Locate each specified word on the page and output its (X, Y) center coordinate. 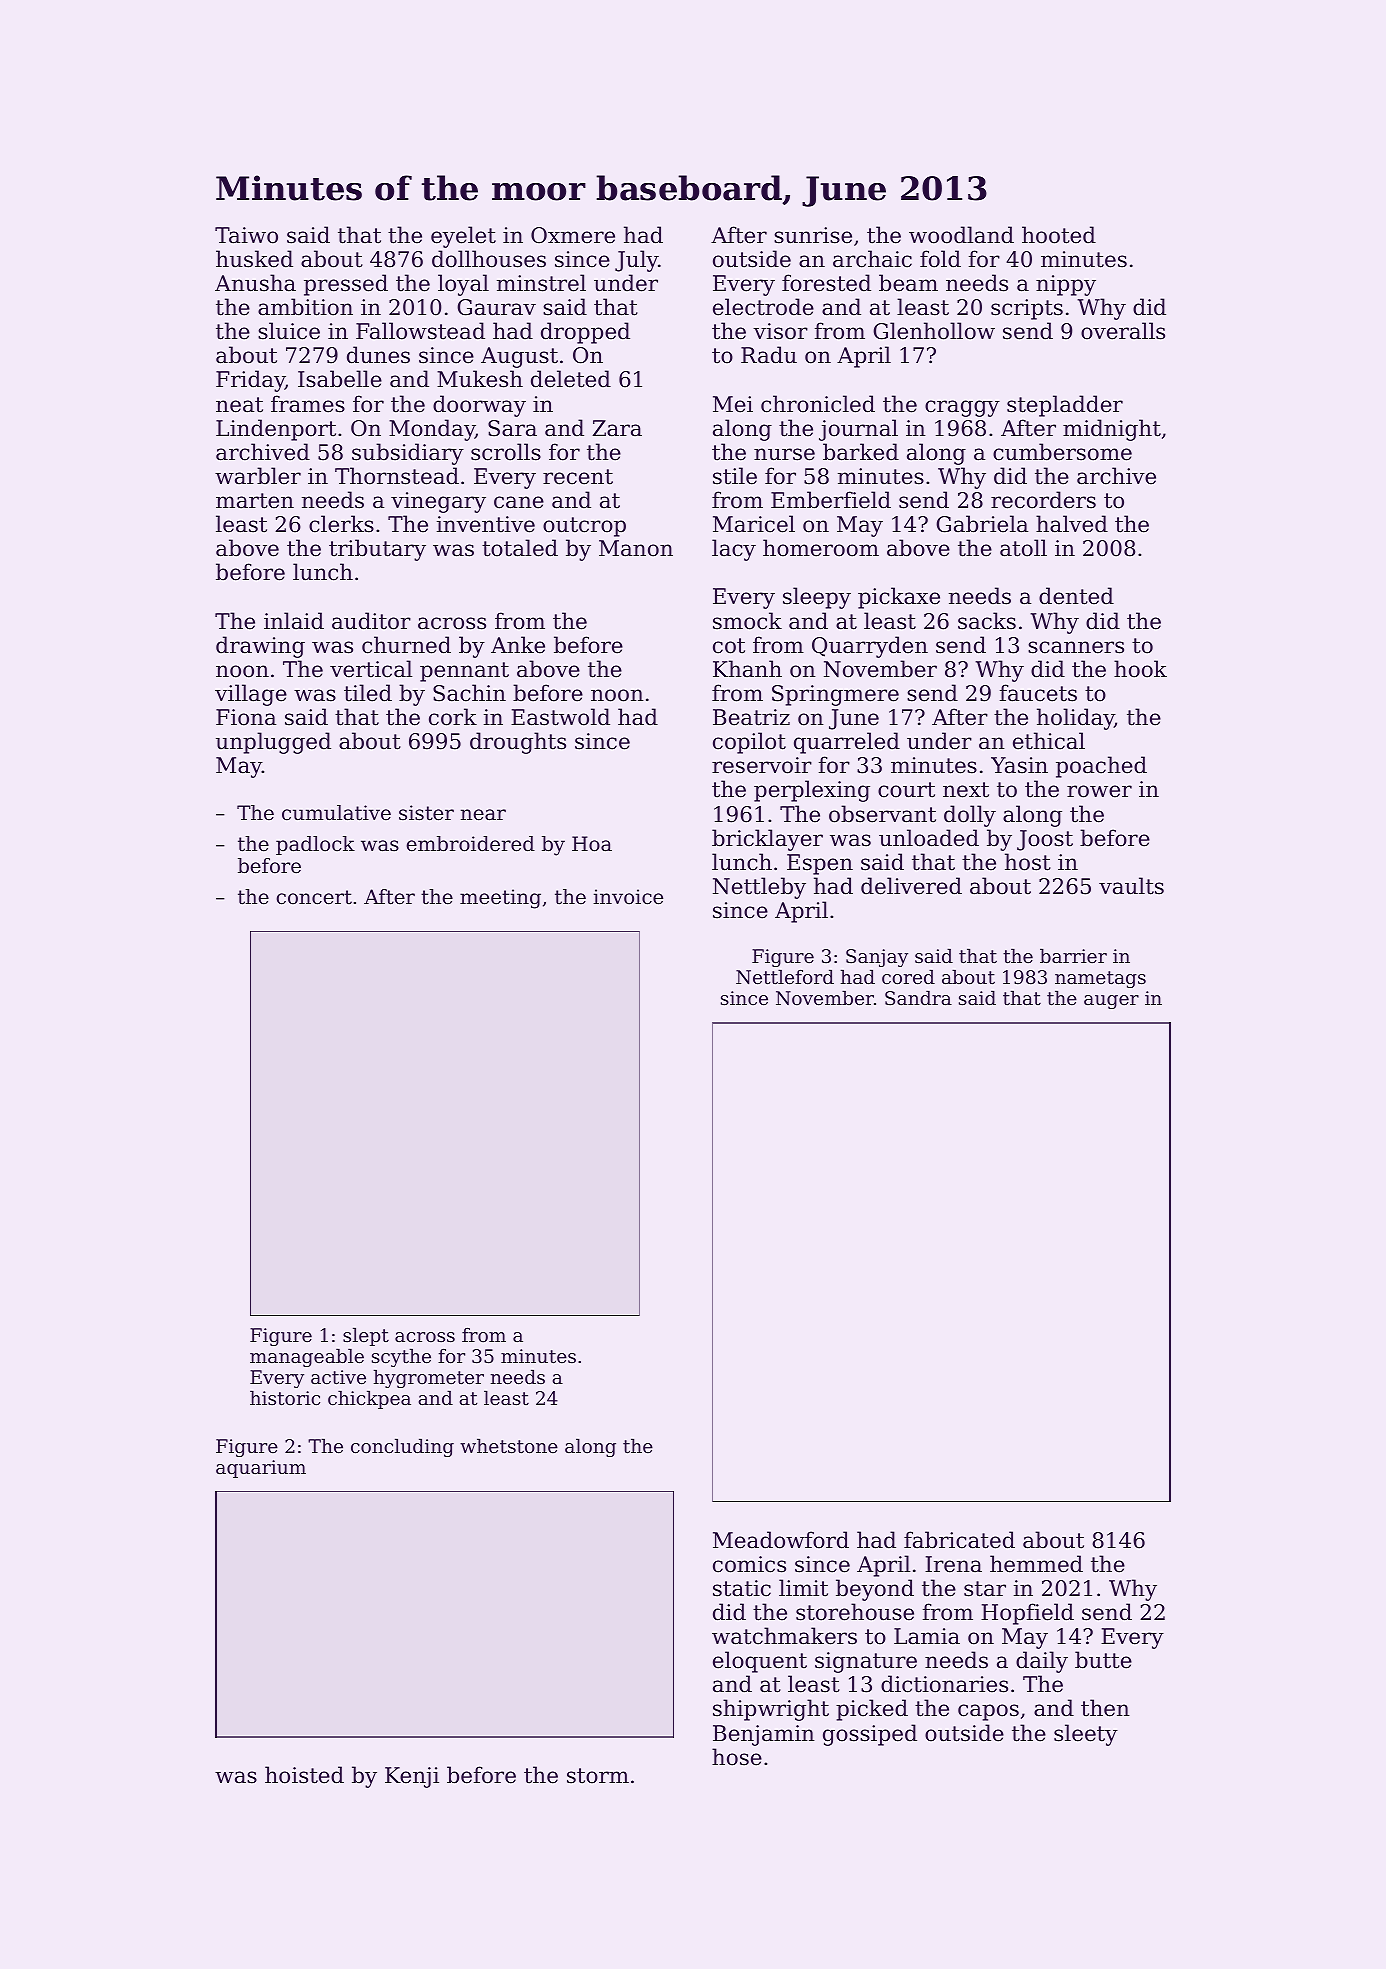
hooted (1059, 235)
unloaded (929, 838)
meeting (500, 899)
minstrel (541, 283)
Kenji (412, 1777)
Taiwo (246, 235)
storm (598, 1776)
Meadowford (781, 1540)
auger (1111, 1002)
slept (366, 1337)
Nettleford (785, 977)
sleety (1086, 1735)
